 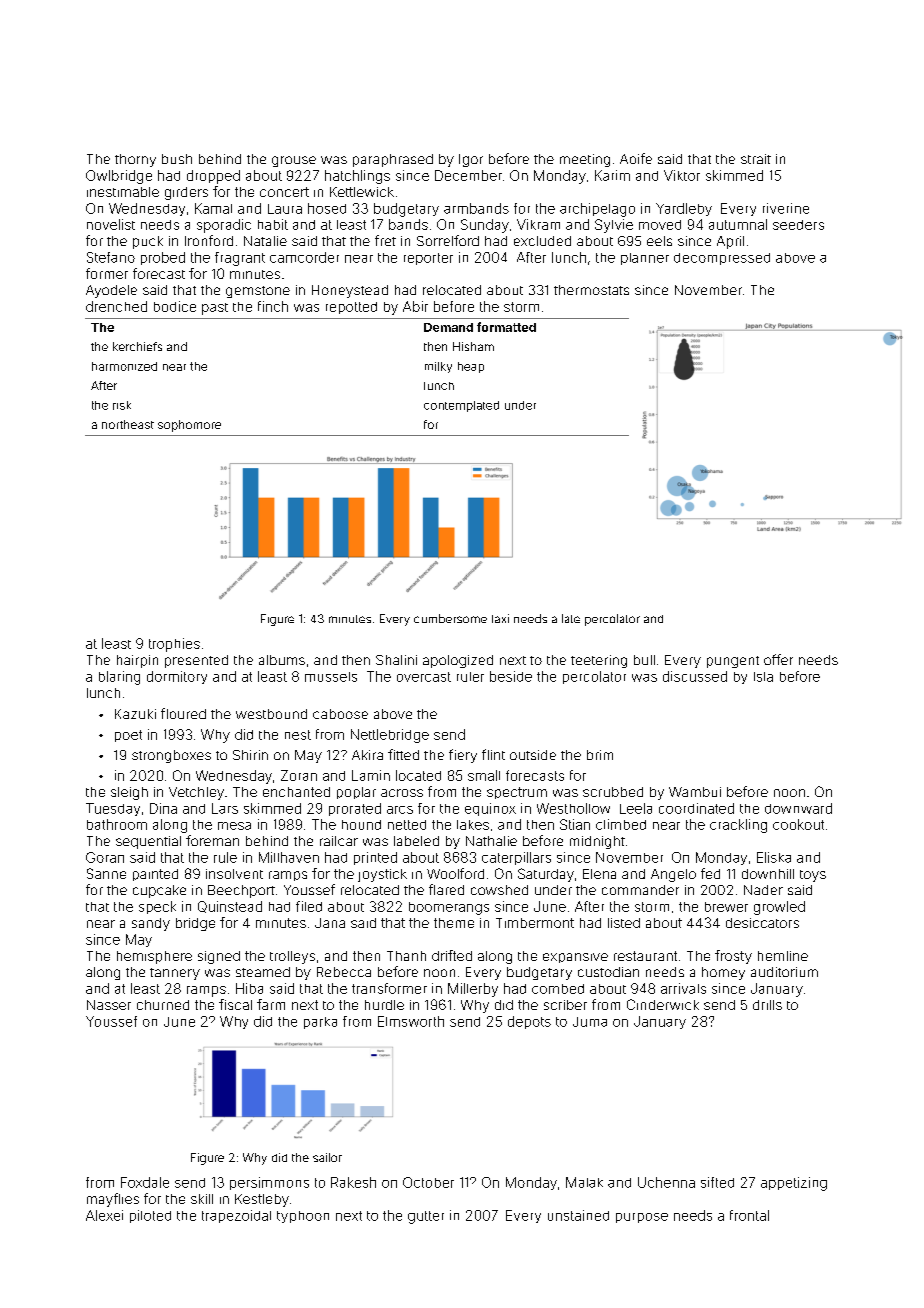 I want to click on sifted, so click(x=717, y=1182).
